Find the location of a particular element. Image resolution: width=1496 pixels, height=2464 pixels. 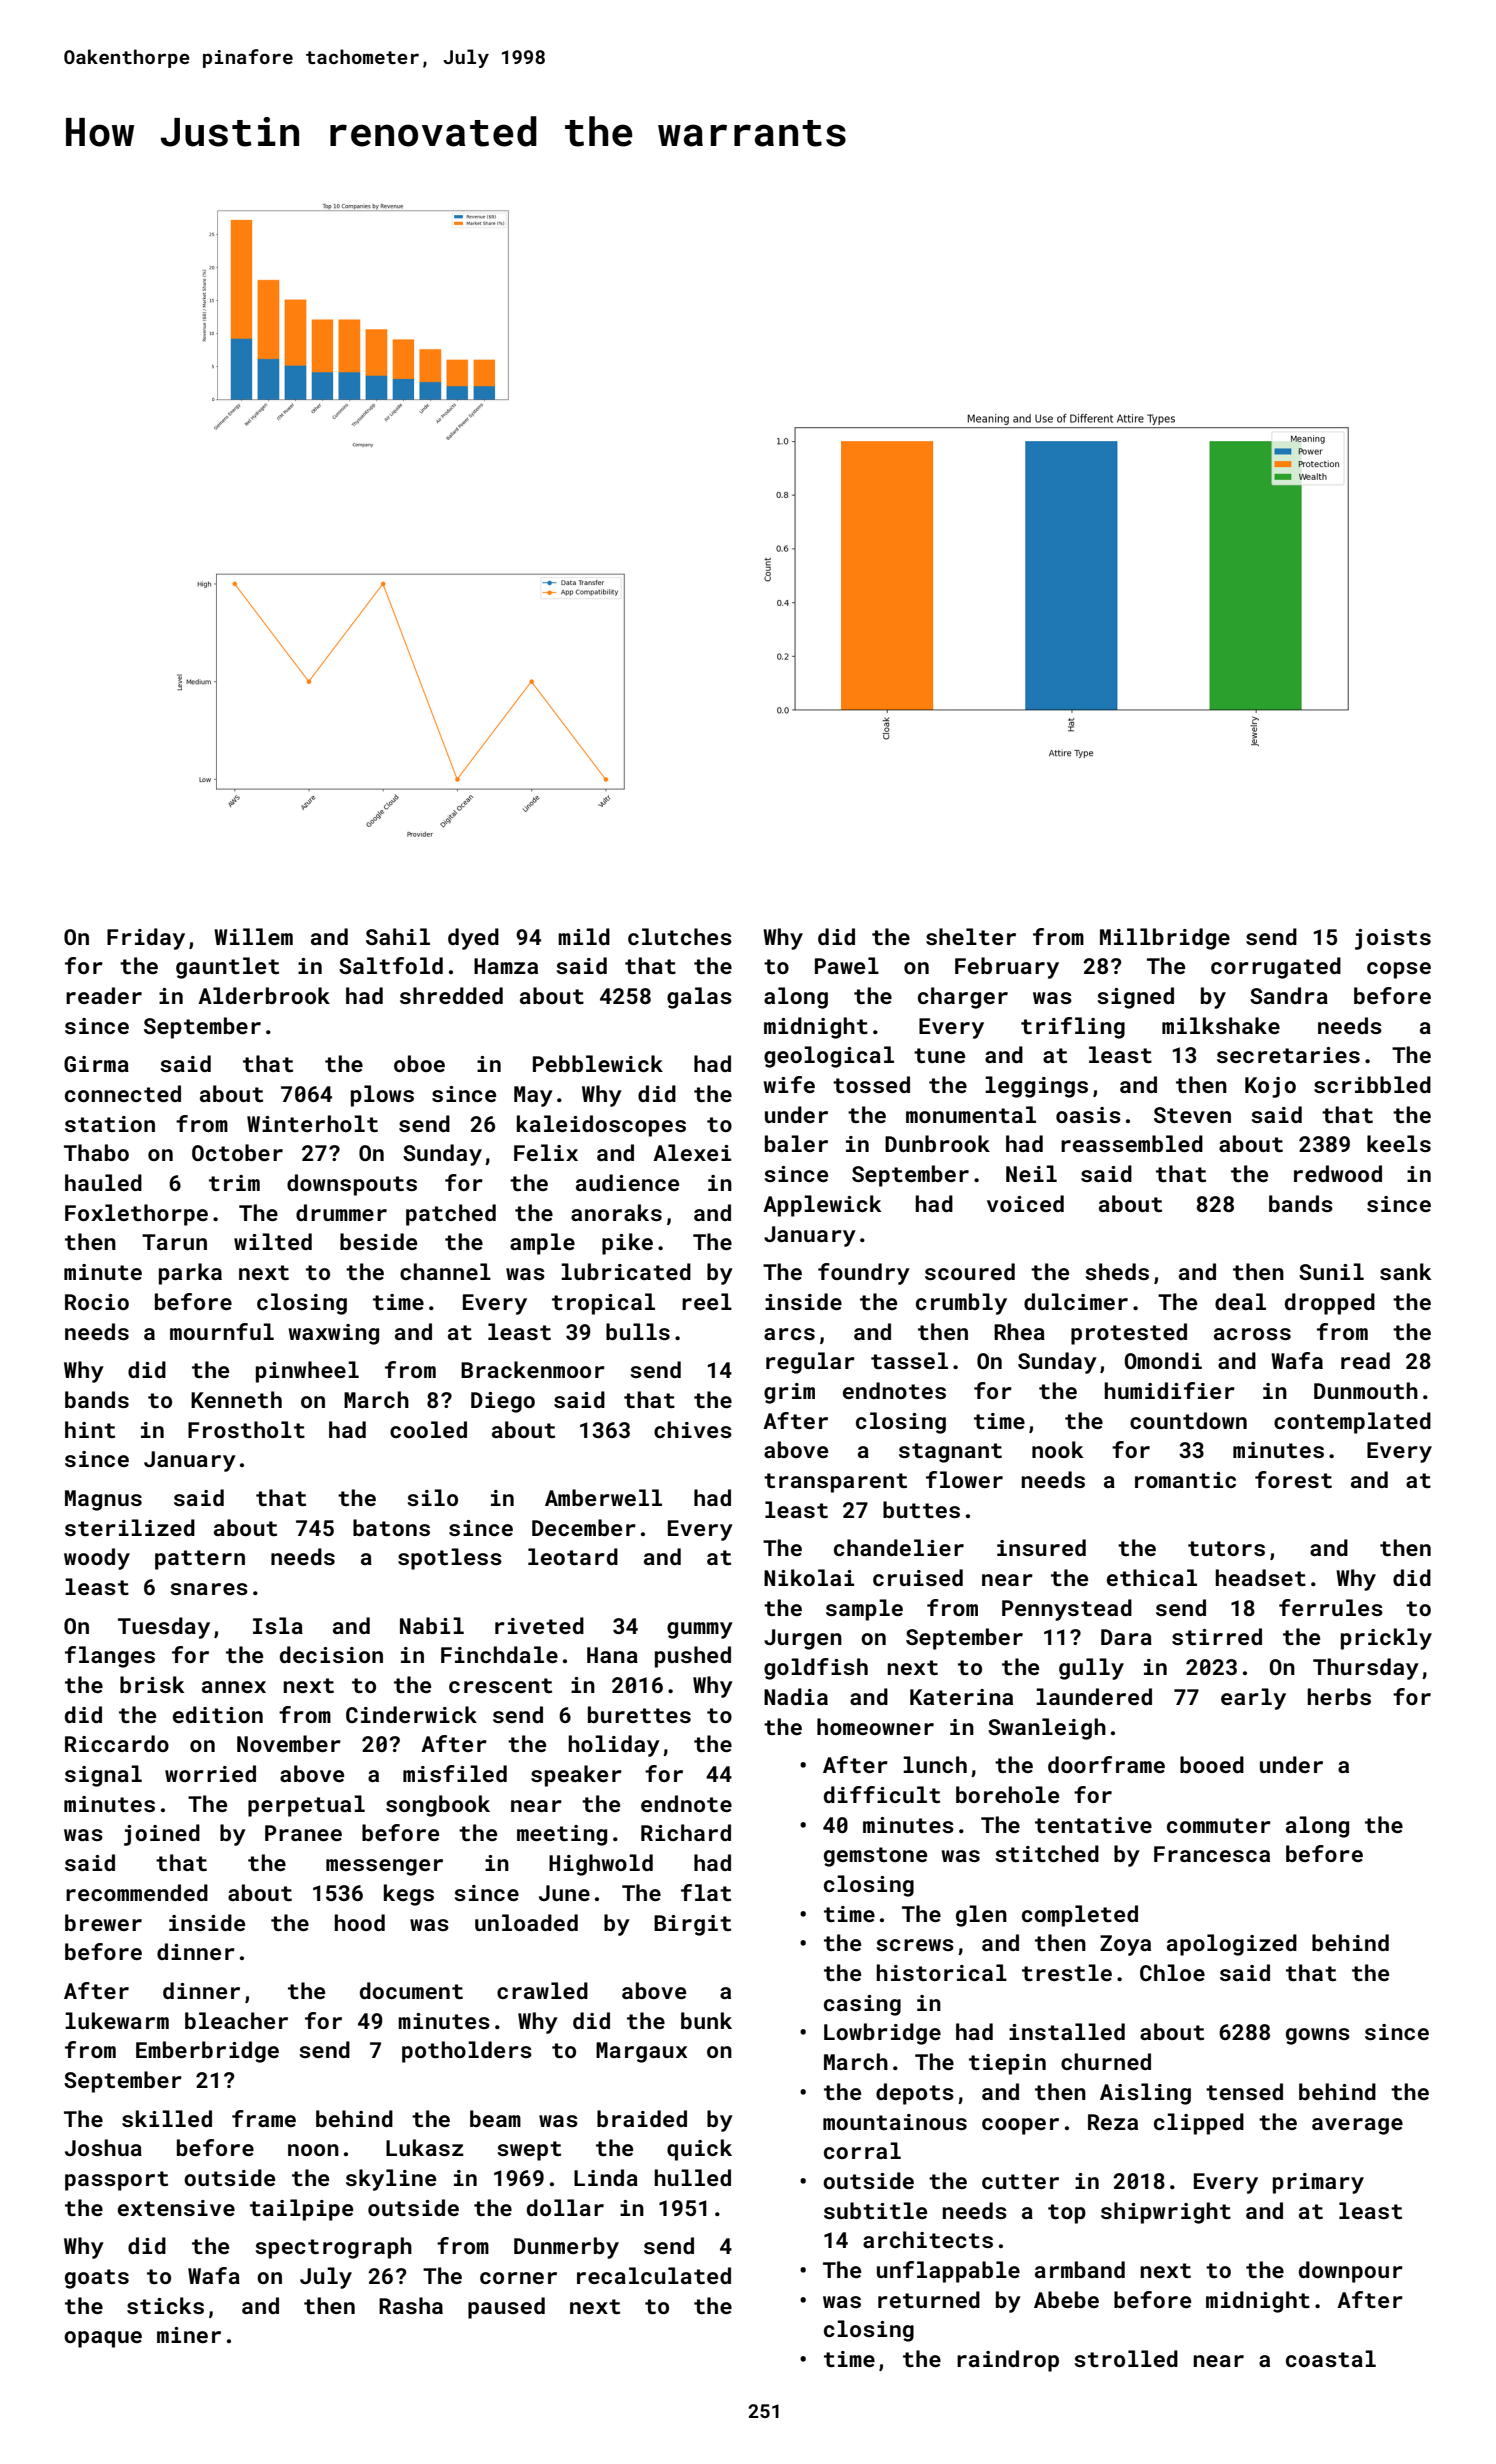

joined is located at coordinates (162, 1835).
